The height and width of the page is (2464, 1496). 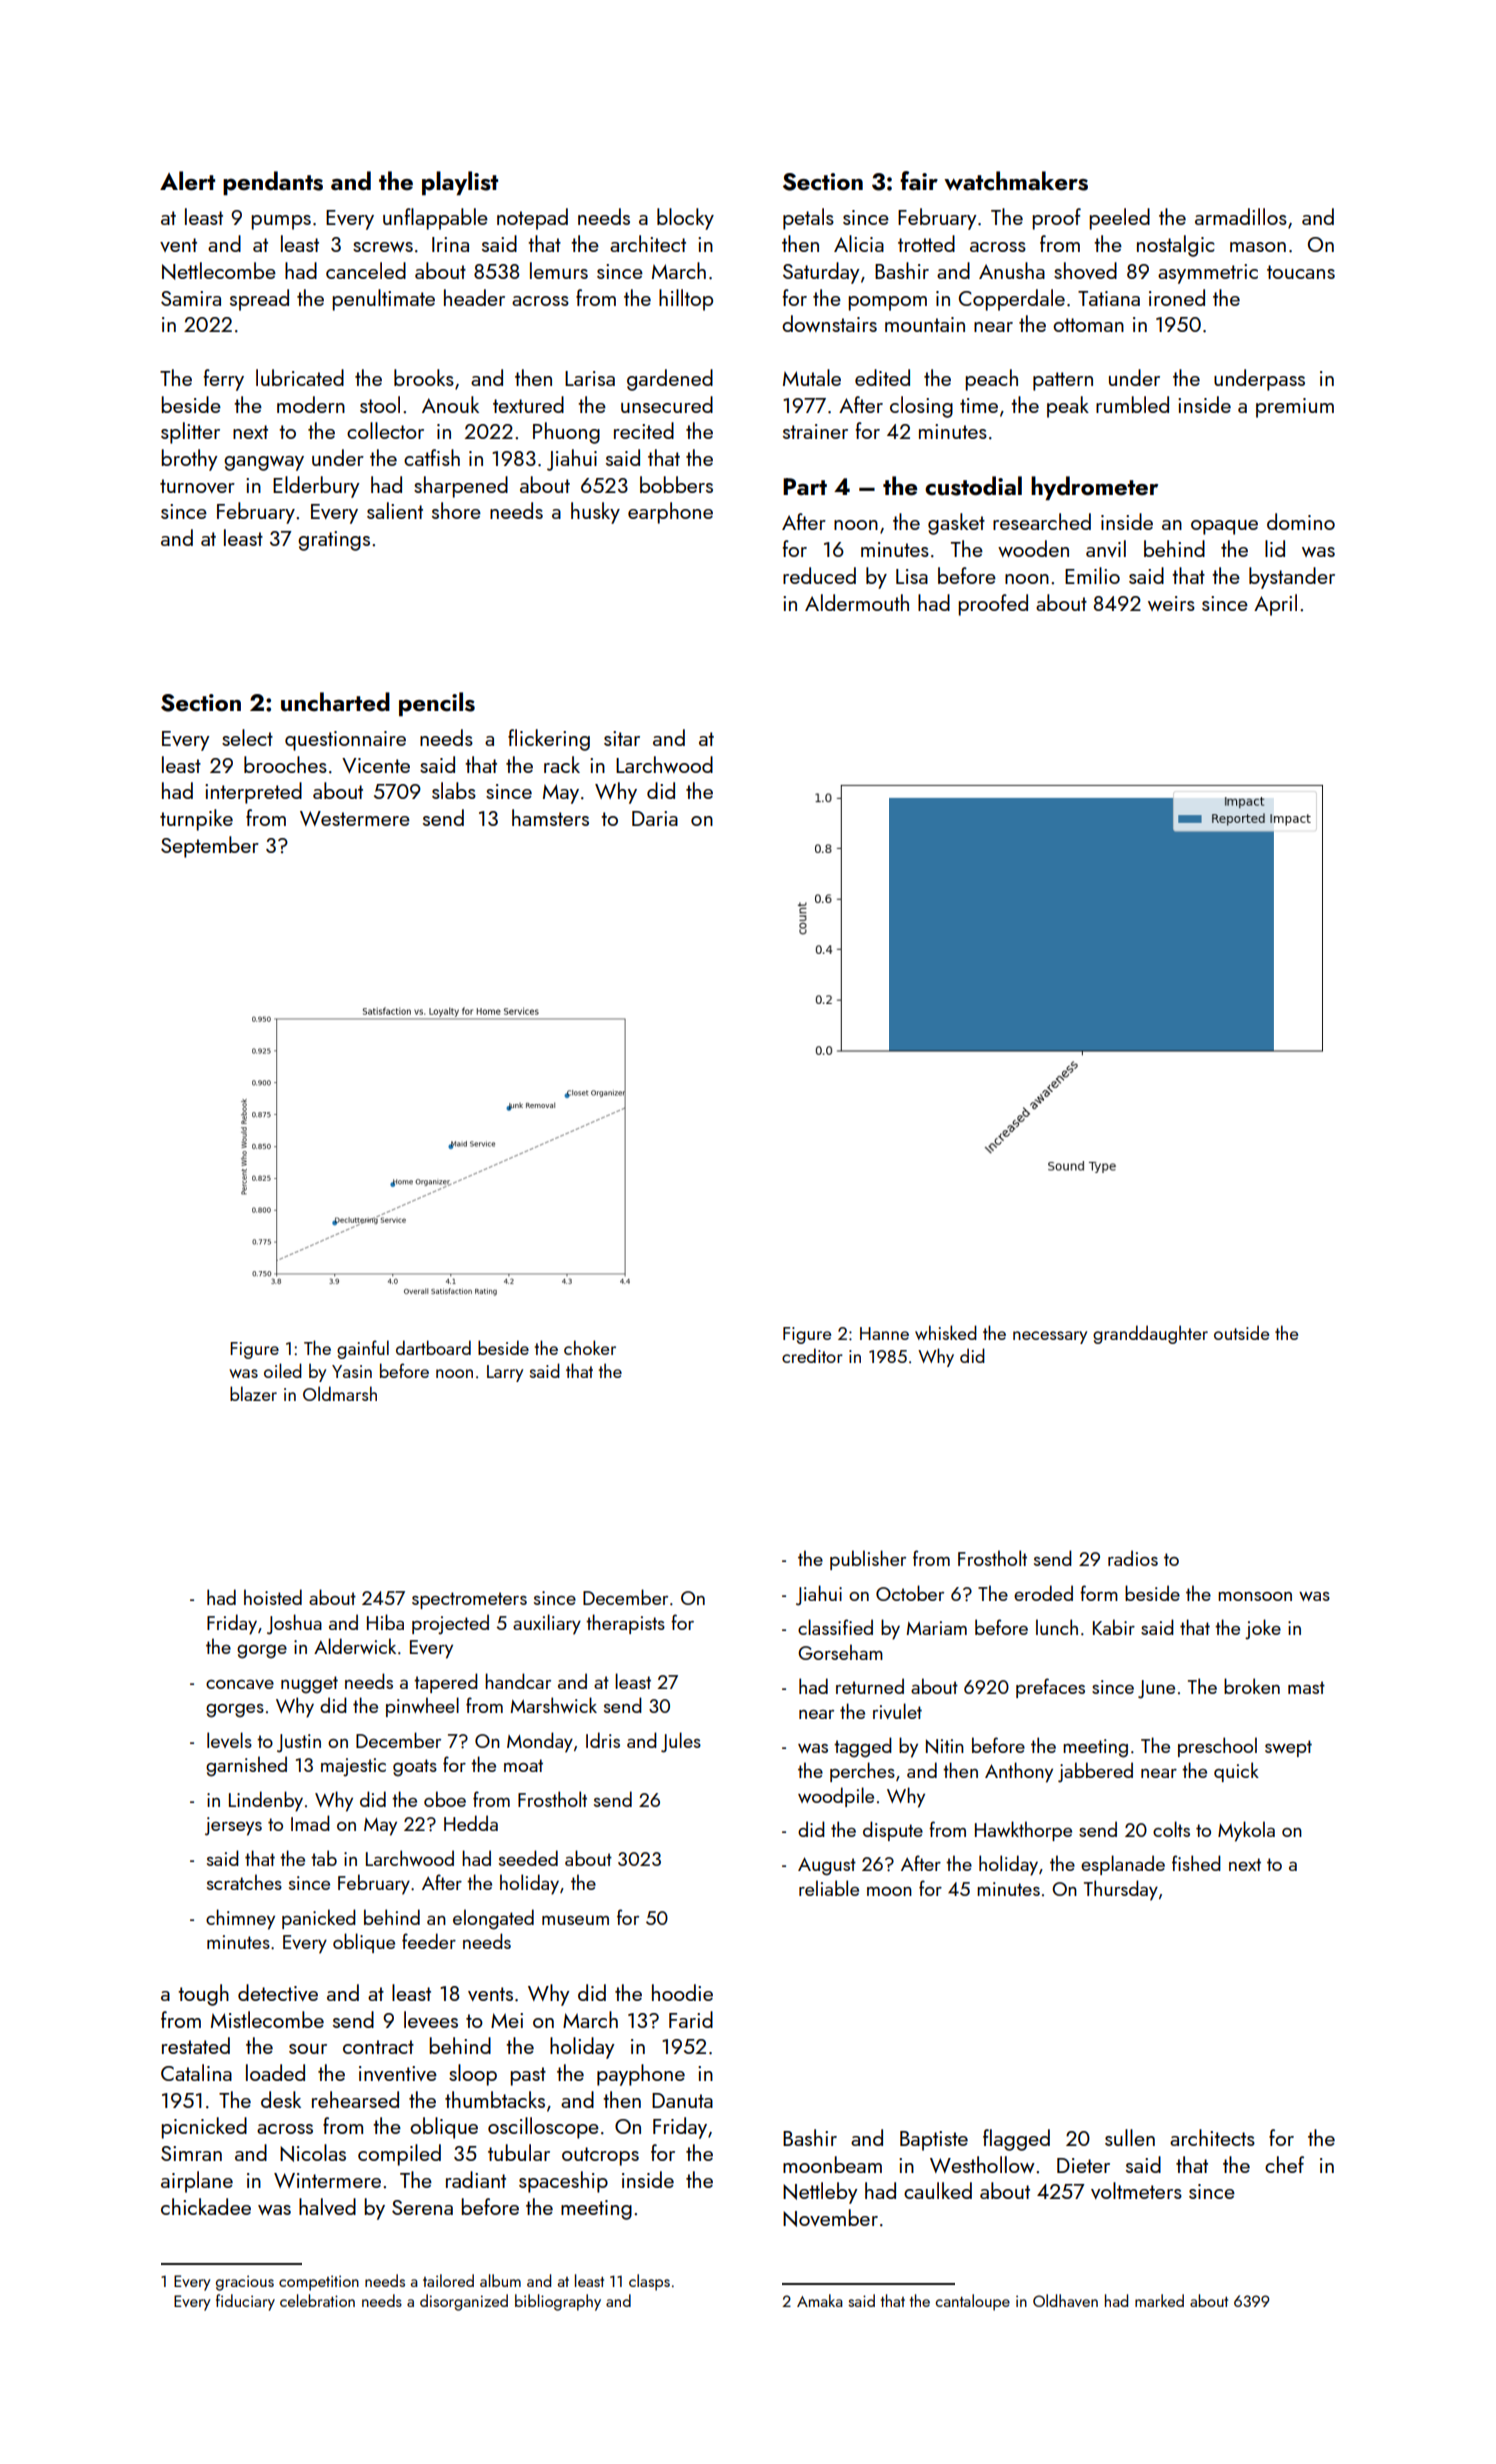 What do you see at coordinates (1241, 216) in the page?
I see `armadillos` at bounding box center [1241, 216].
